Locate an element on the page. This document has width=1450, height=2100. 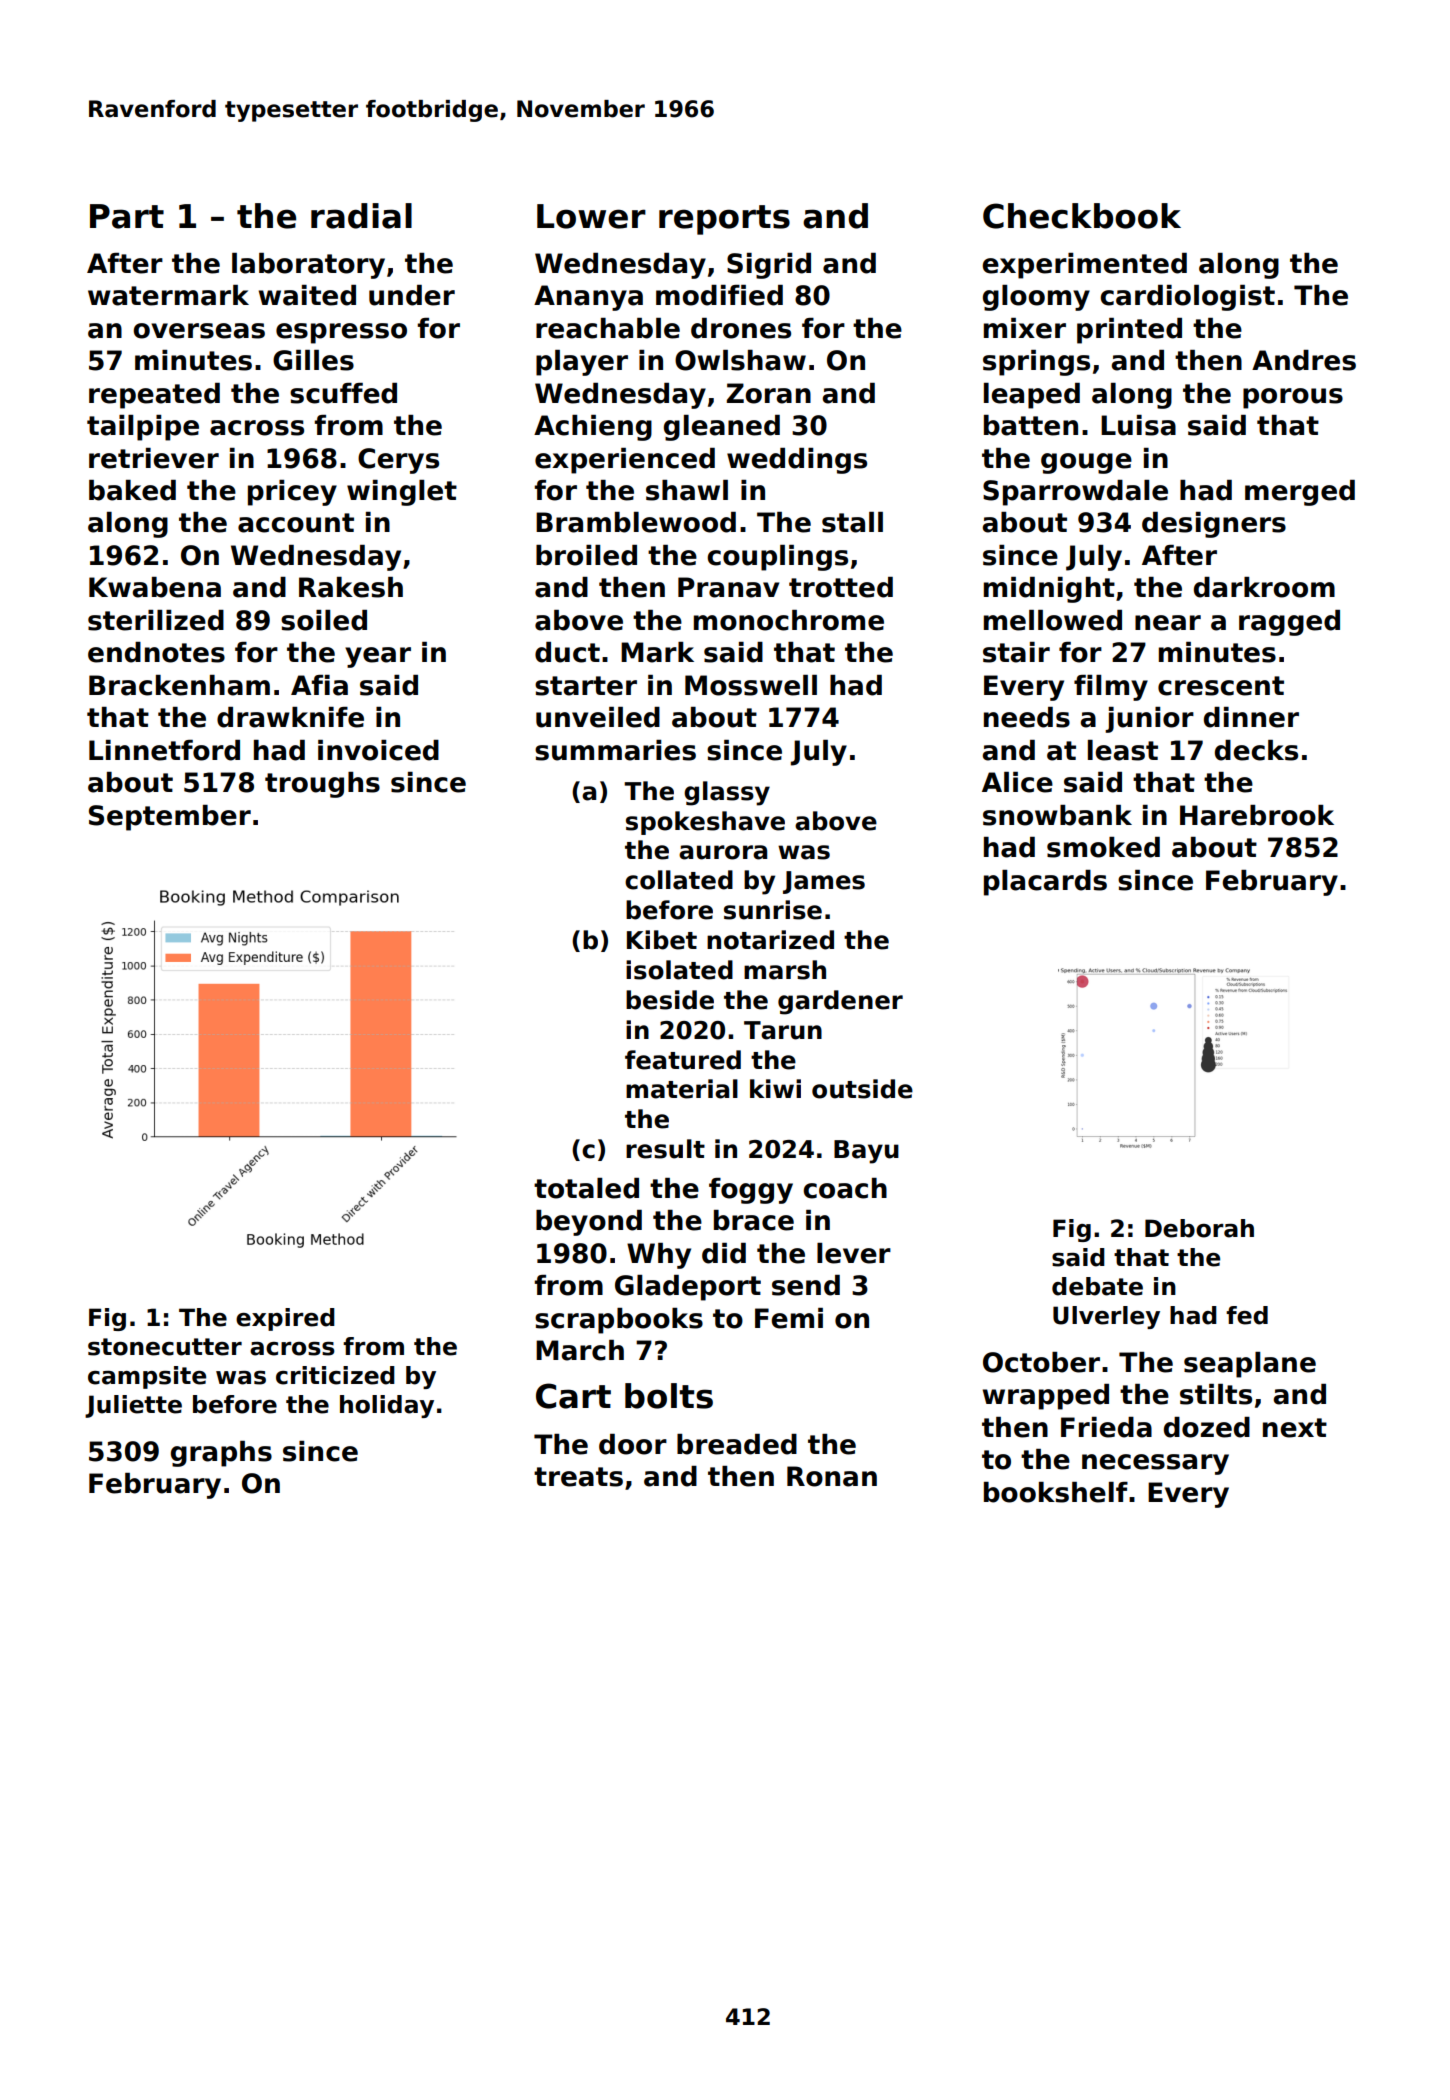
decks is located at coordinates (1256, 750).
